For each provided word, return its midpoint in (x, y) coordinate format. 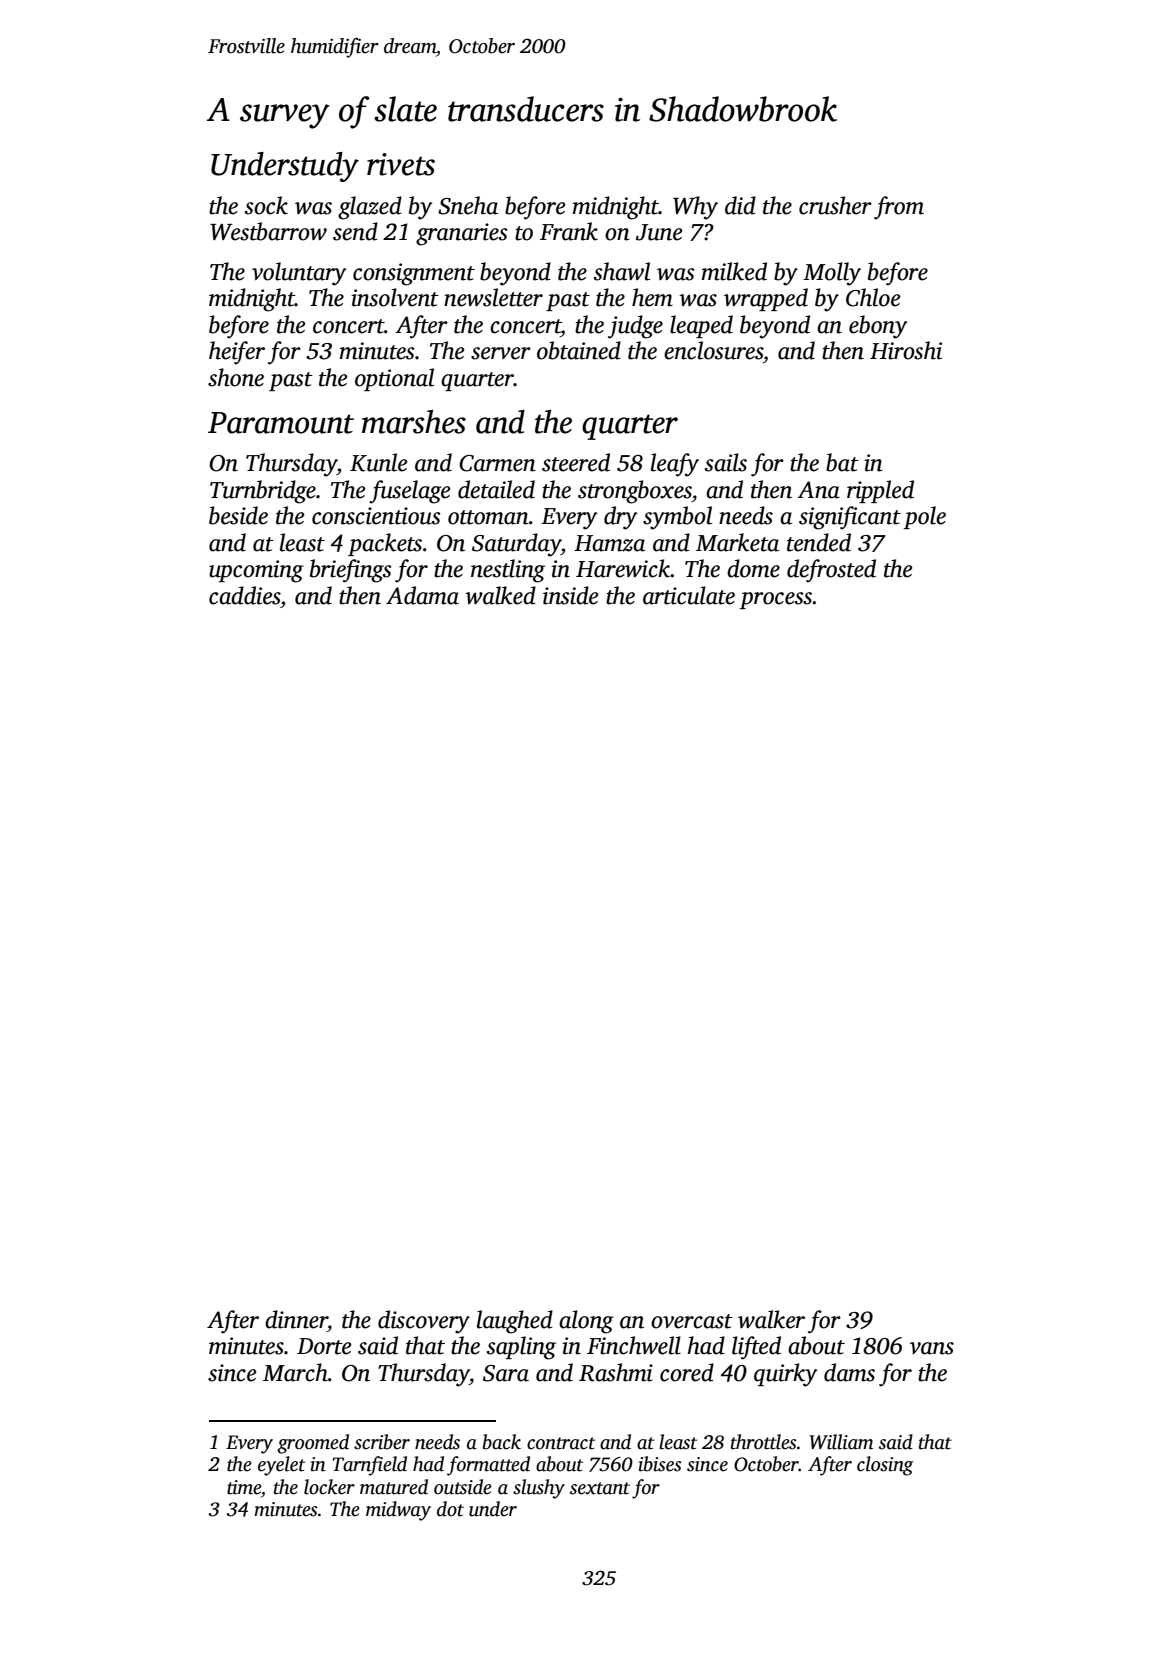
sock (266, 205)
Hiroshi (906, 350)
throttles (764, 1442)
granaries (462, 234)
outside (463, 1487)
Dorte (324, 1346)
